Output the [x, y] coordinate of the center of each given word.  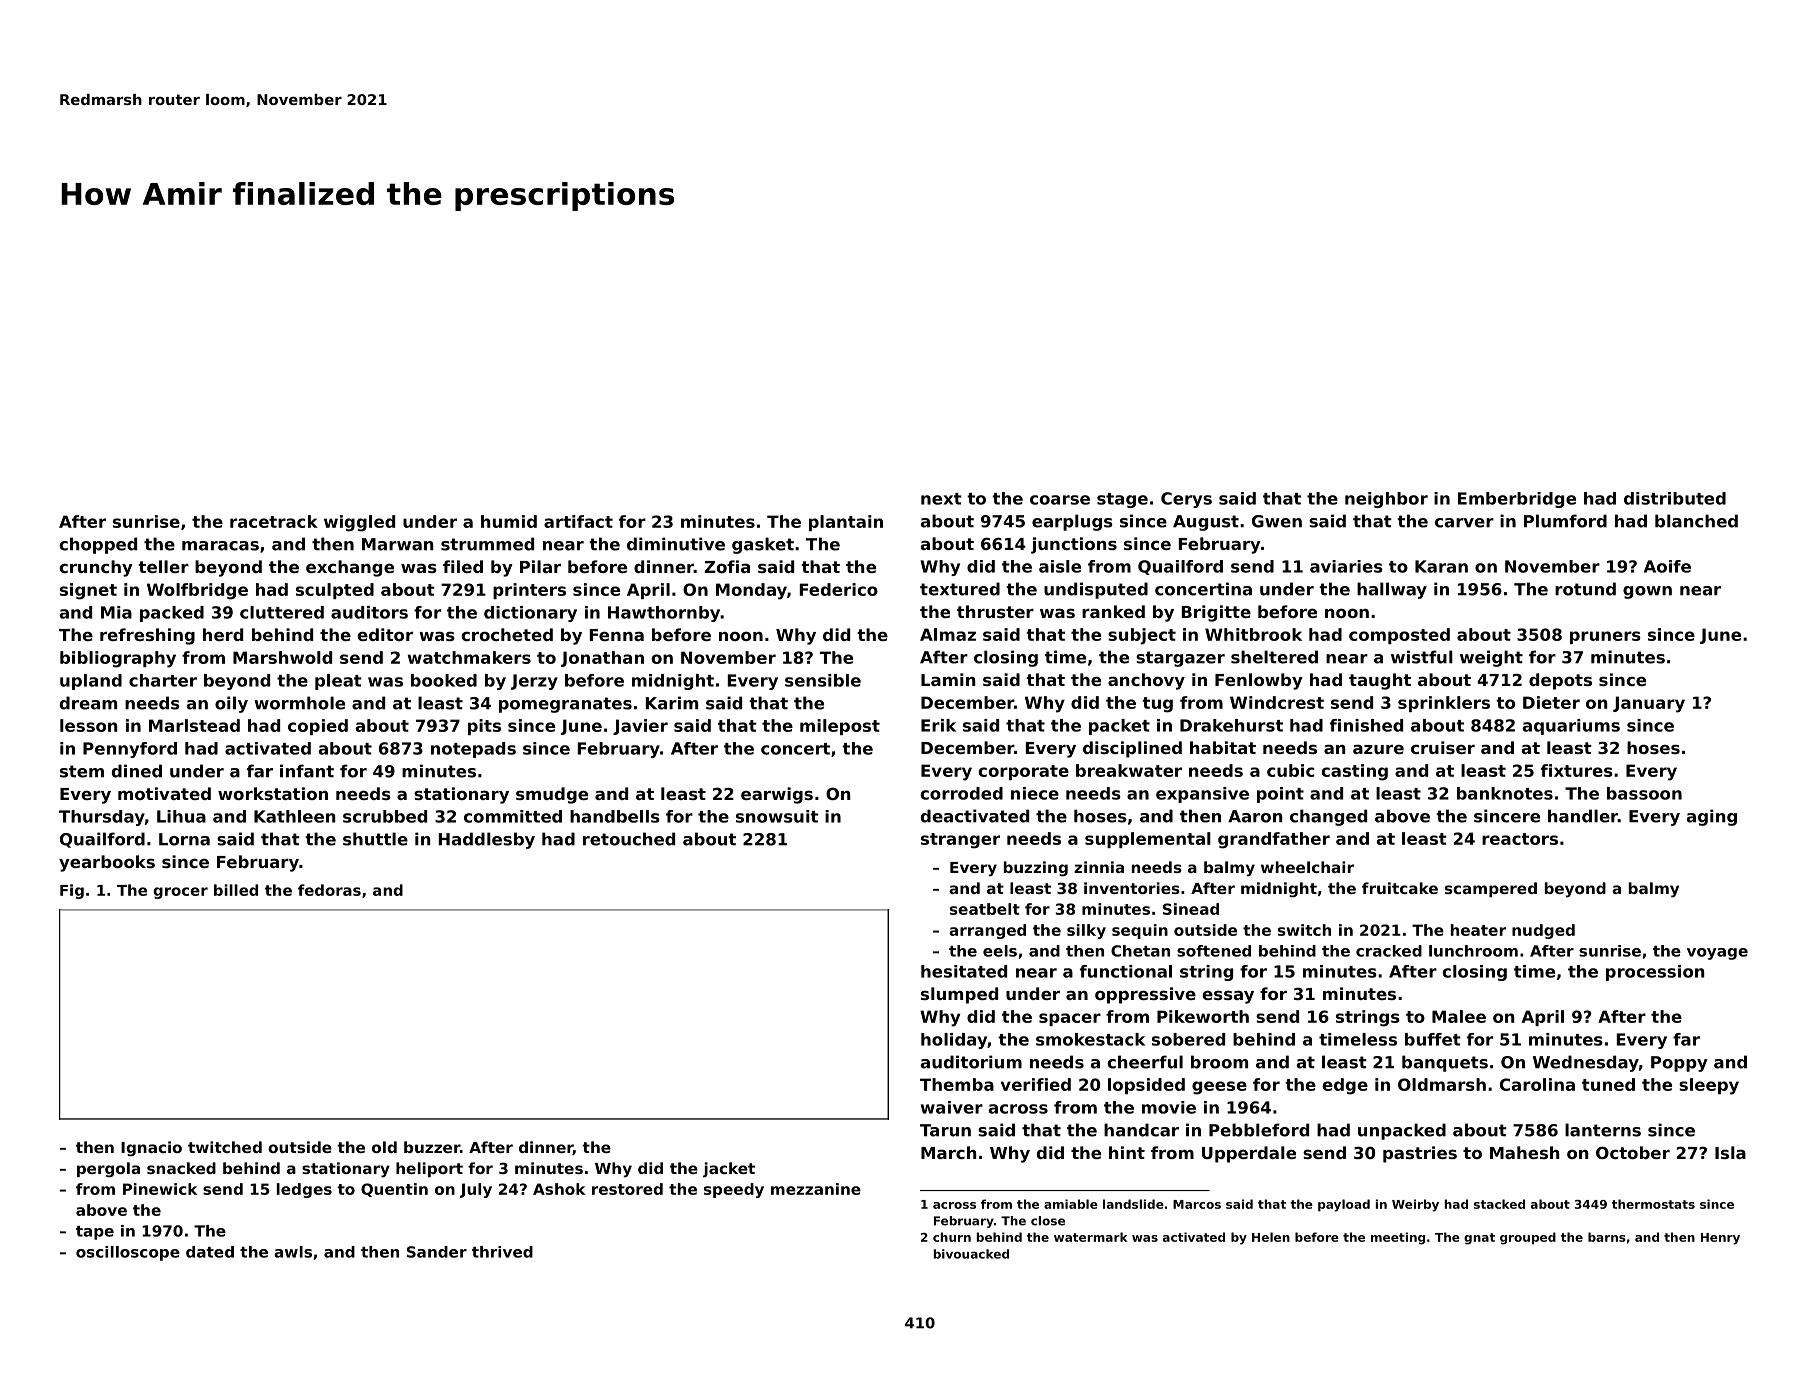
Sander [437, 1252]
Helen [1271, 1237]
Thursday [102, 818]
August [1206, 523]
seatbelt [985, 909]
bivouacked [971, 1254]
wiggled [359, 523]
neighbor [1386, 500]
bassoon [1644, 793]
